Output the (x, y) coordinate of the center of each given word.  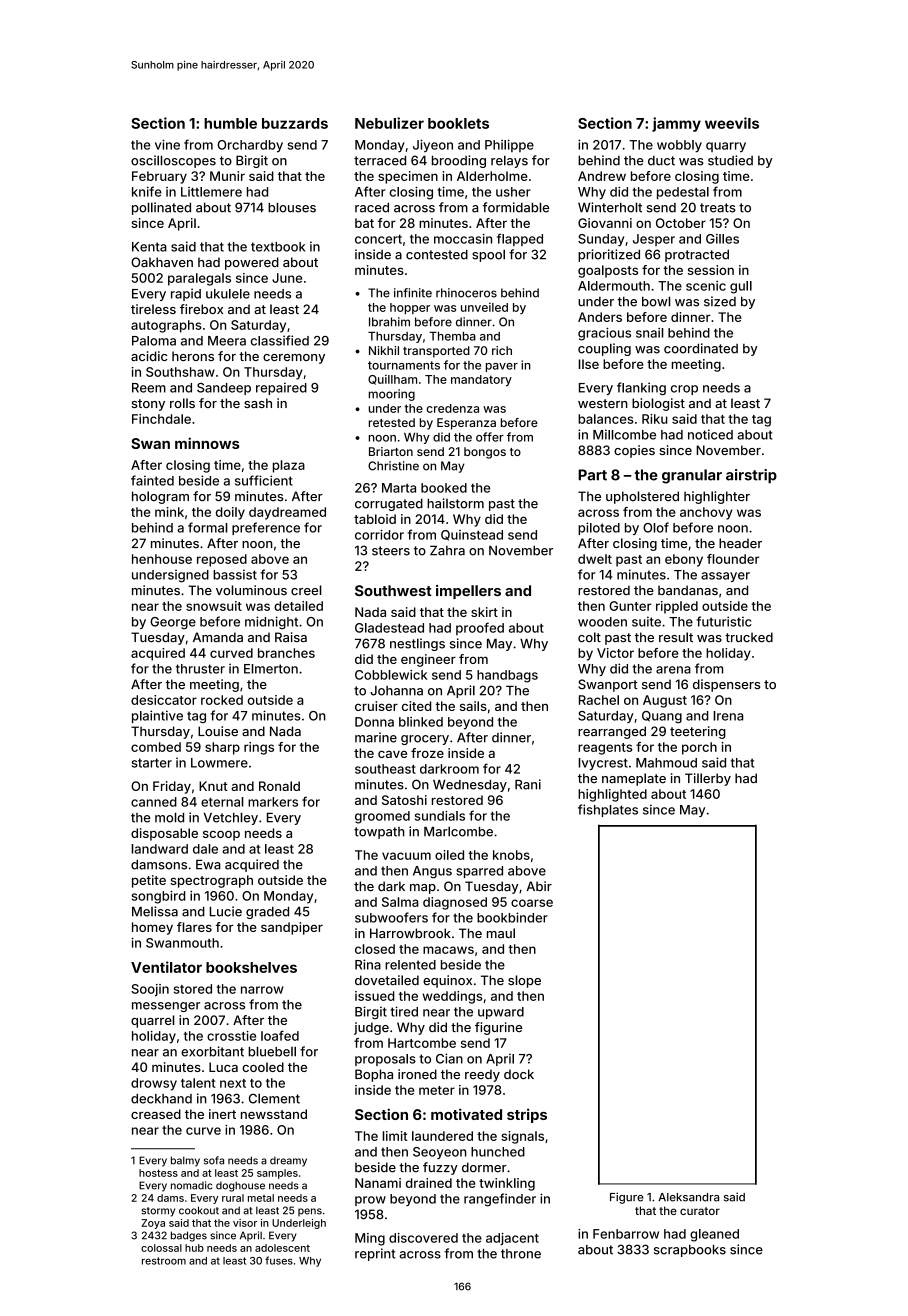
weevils (732, 123)
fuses (279, 1260)
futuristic (724, 621)
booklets (458, 123)
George (173, 623)
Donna (374, 722)
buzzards (295, 123)
